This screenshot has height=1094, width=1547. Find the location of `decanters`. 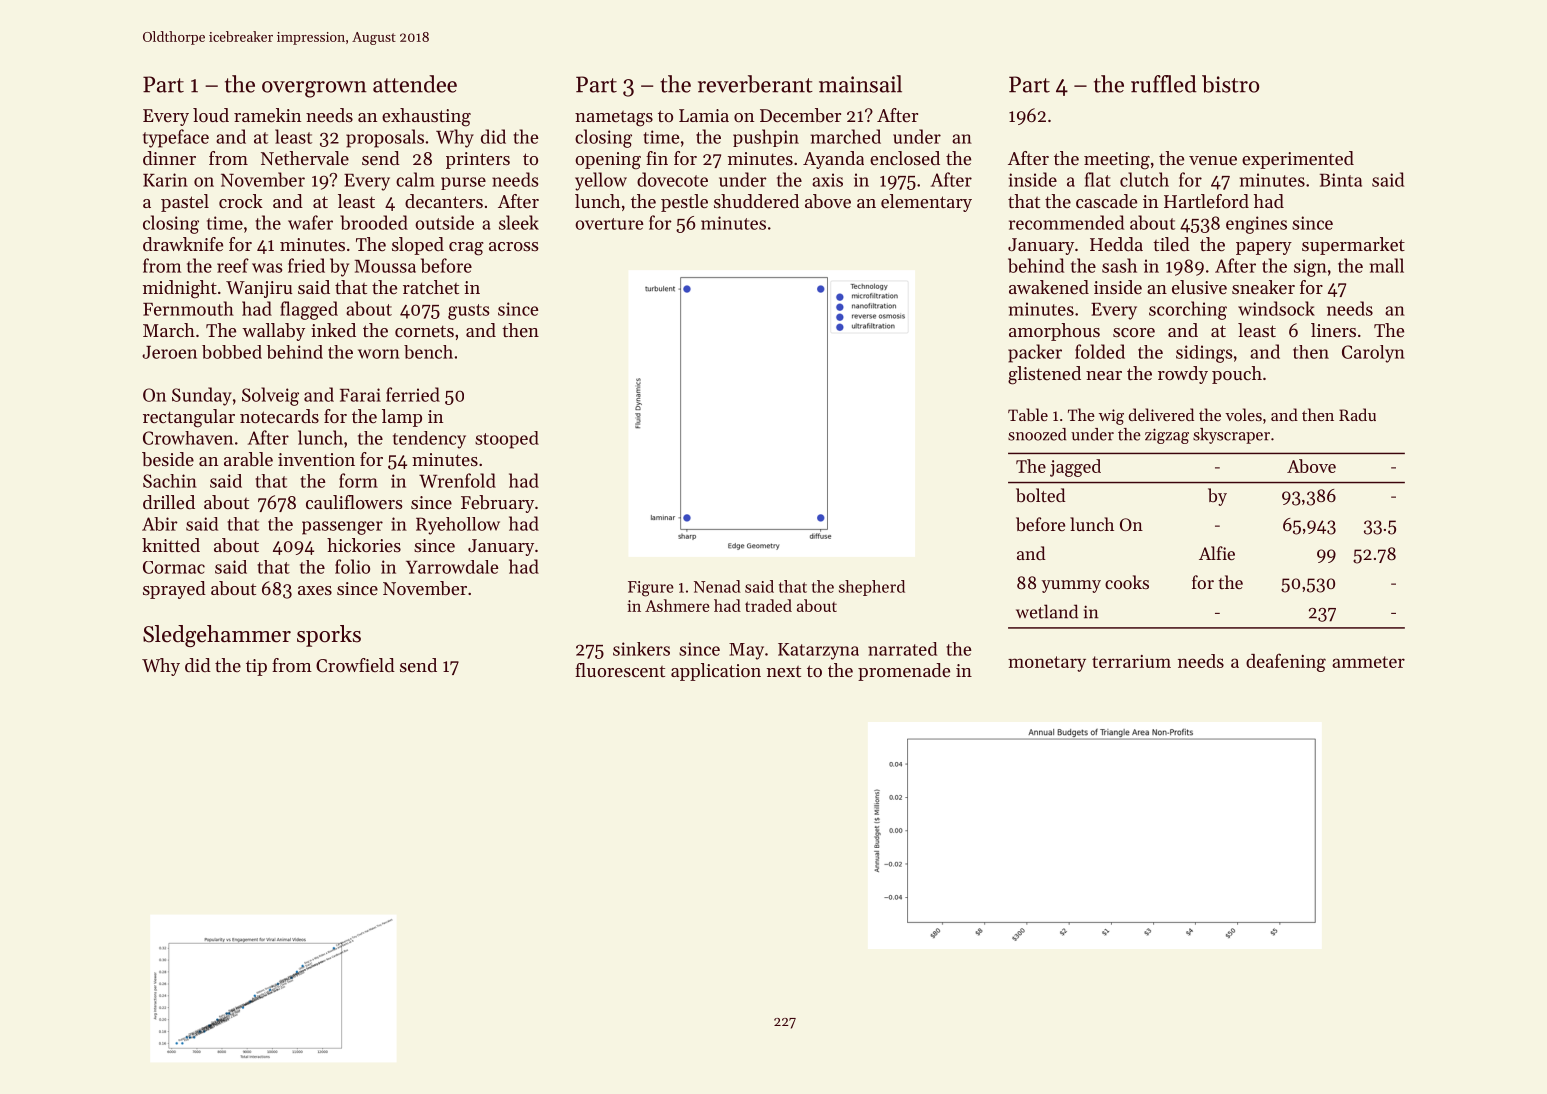

decanters is located at coordinates (444, 201).
